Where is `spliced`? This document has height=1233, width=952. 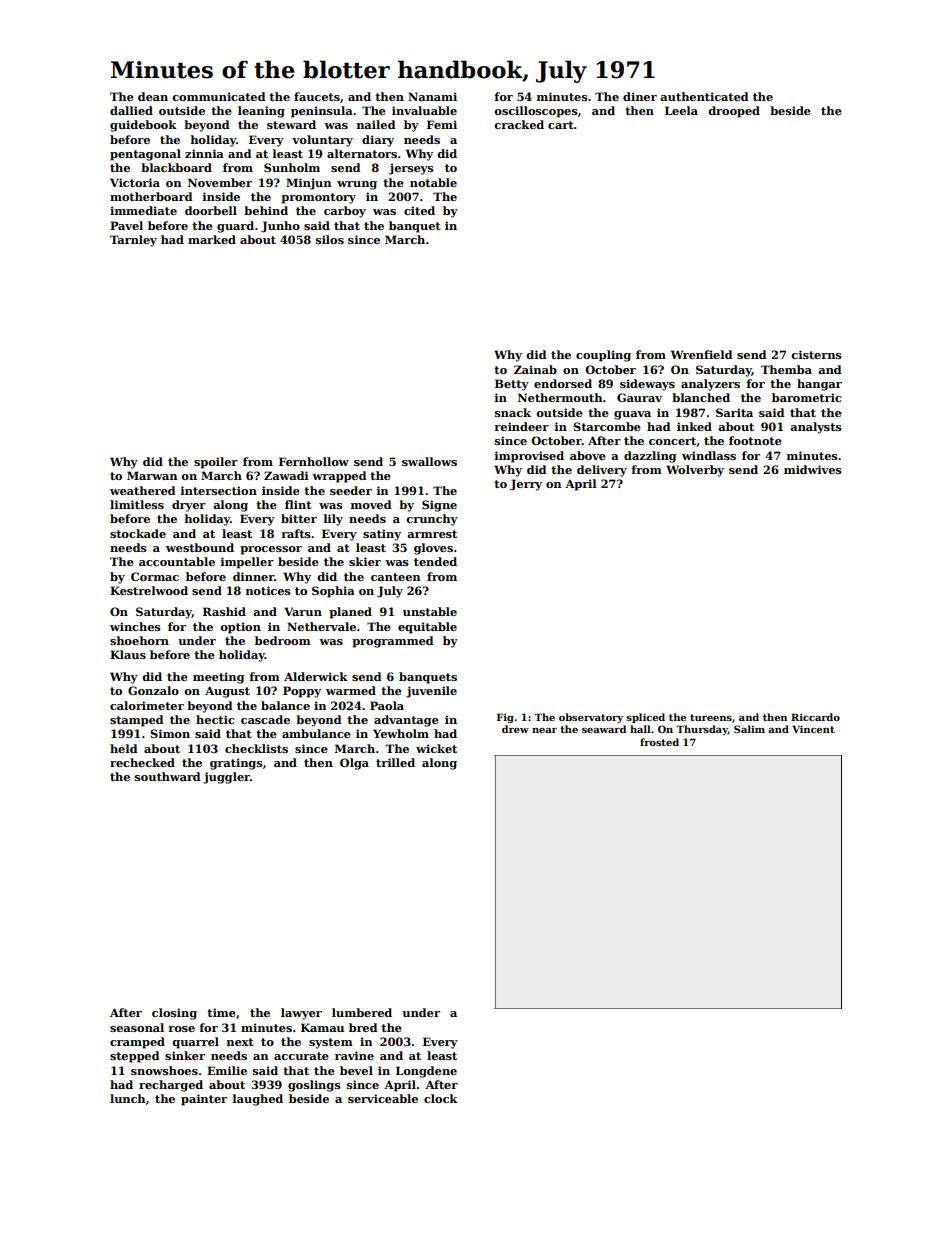
spliced is located at coordinates (645, 718).
